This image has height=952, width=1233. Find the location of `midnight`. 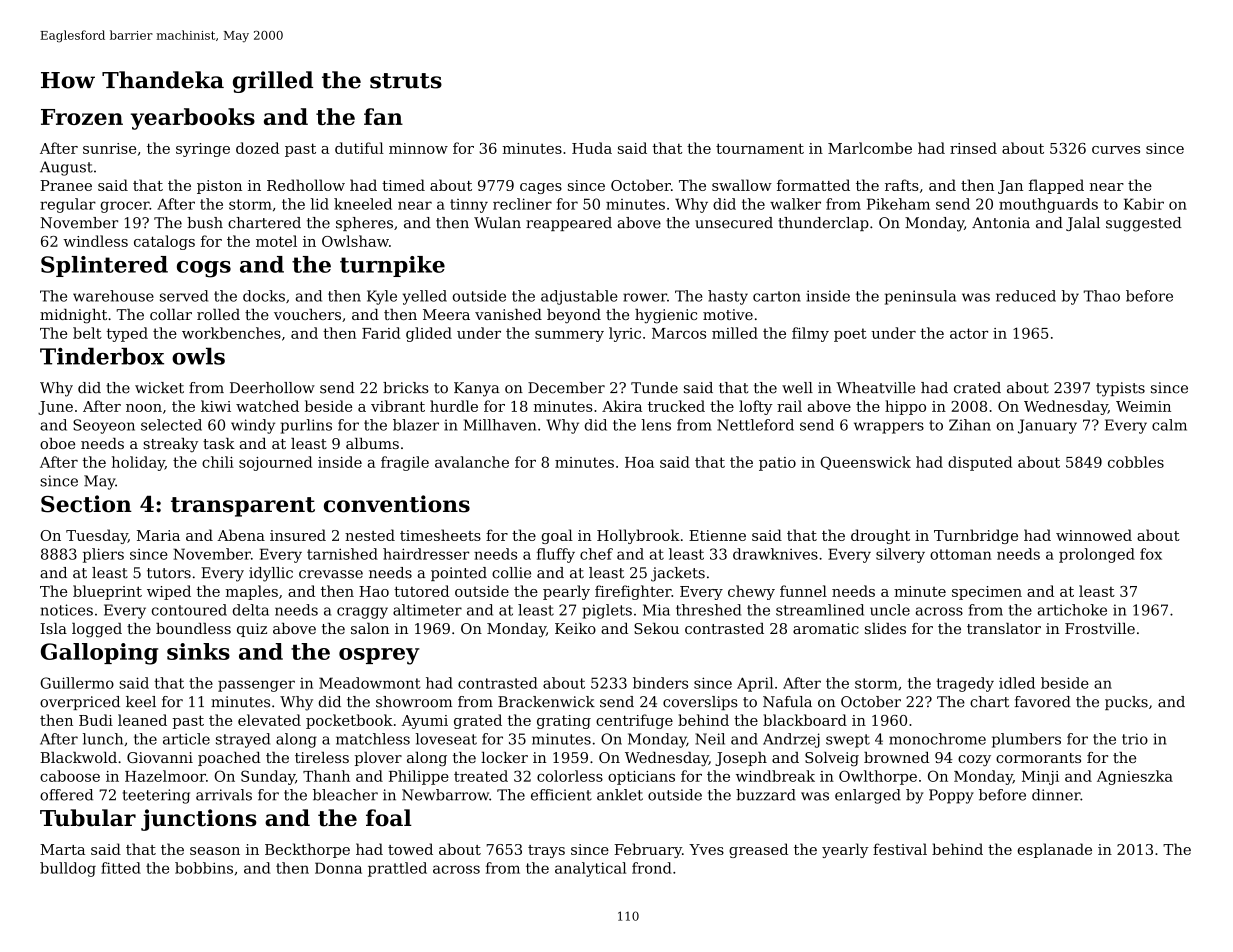

midnight is located at coordinates (73, 316).
